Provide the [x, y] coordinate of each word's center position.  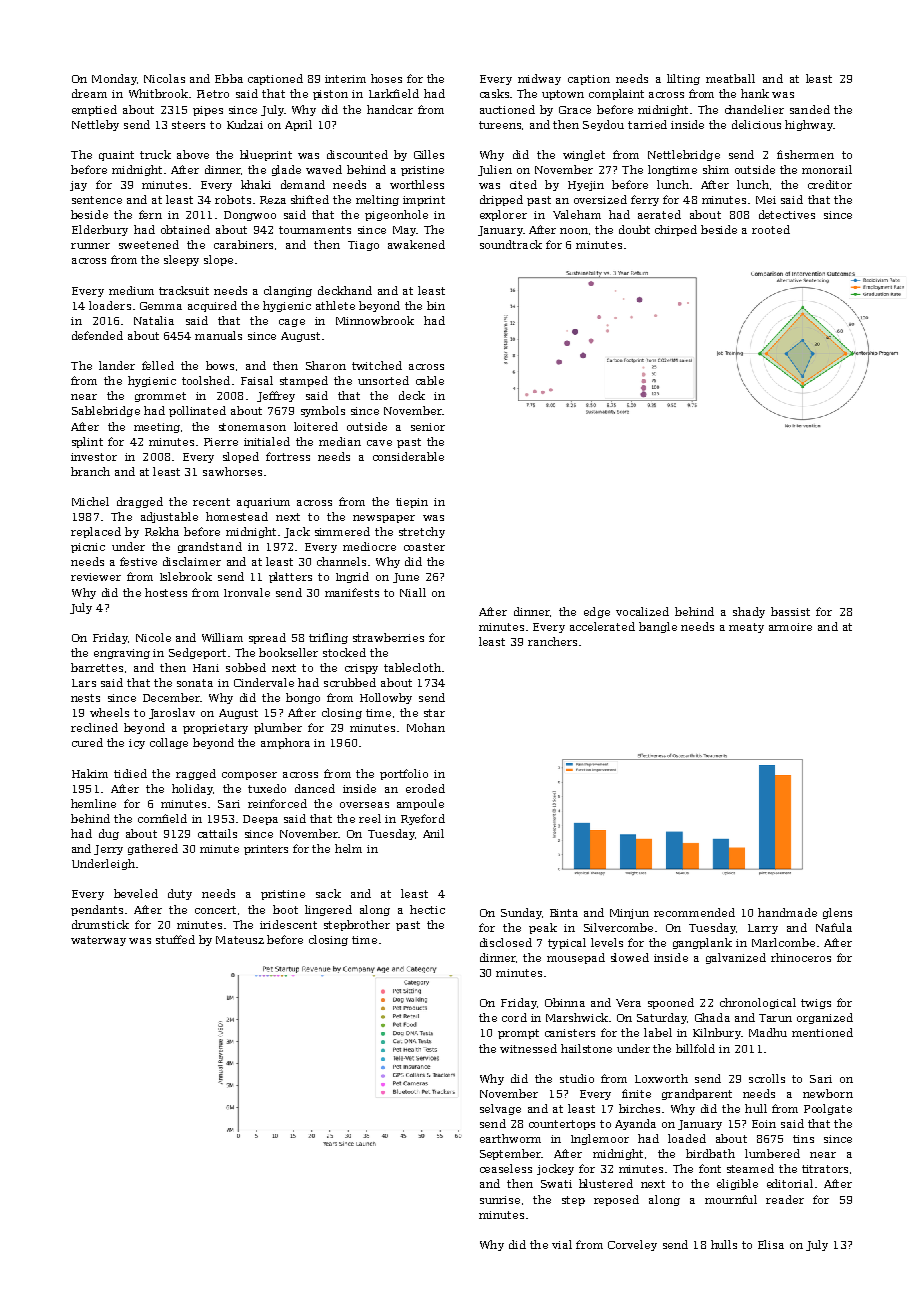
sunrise [500, 1200]
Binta [564, 913]
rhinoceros [801, 957]
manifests [352, 592]
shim [716, 169]
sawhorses [232, 471]
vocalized [642, 611]
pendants [97, 910]
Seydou [603, 125]
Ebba [229, 78]
